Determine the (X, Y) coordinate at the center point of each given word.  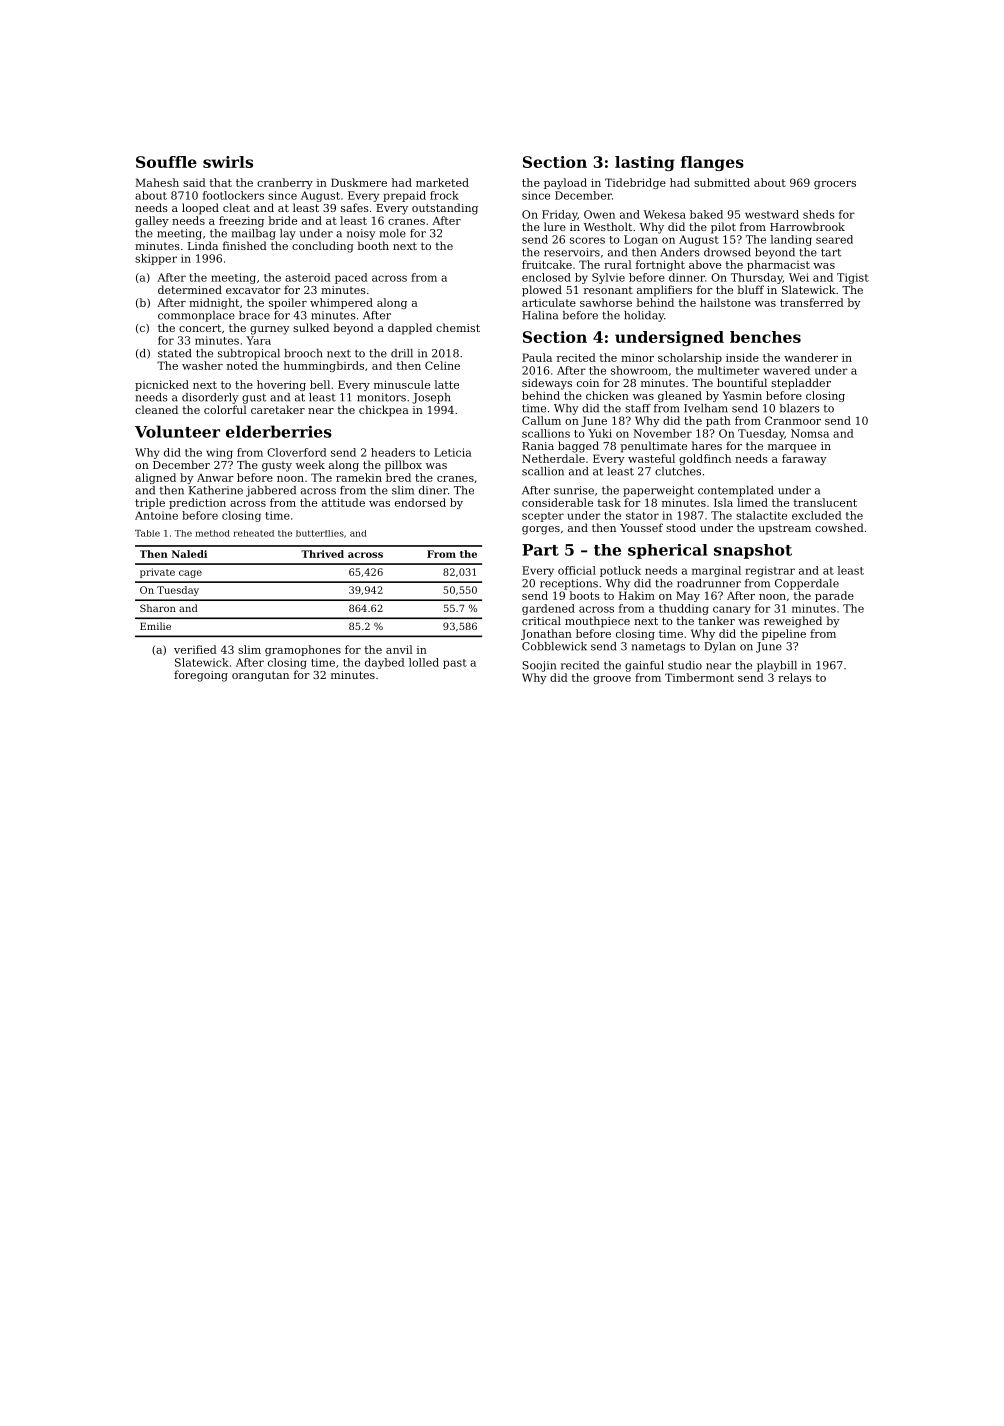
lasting (645, 163)
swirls (228, 162)
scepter (543, 517)
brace (254, 315)
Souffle (166, 162)
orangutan (260, 676)
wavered (786, 370)
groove (612, 680)
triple (150, 503)
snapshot (753, 551)
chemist (458, 327)
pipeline (784, 634)
